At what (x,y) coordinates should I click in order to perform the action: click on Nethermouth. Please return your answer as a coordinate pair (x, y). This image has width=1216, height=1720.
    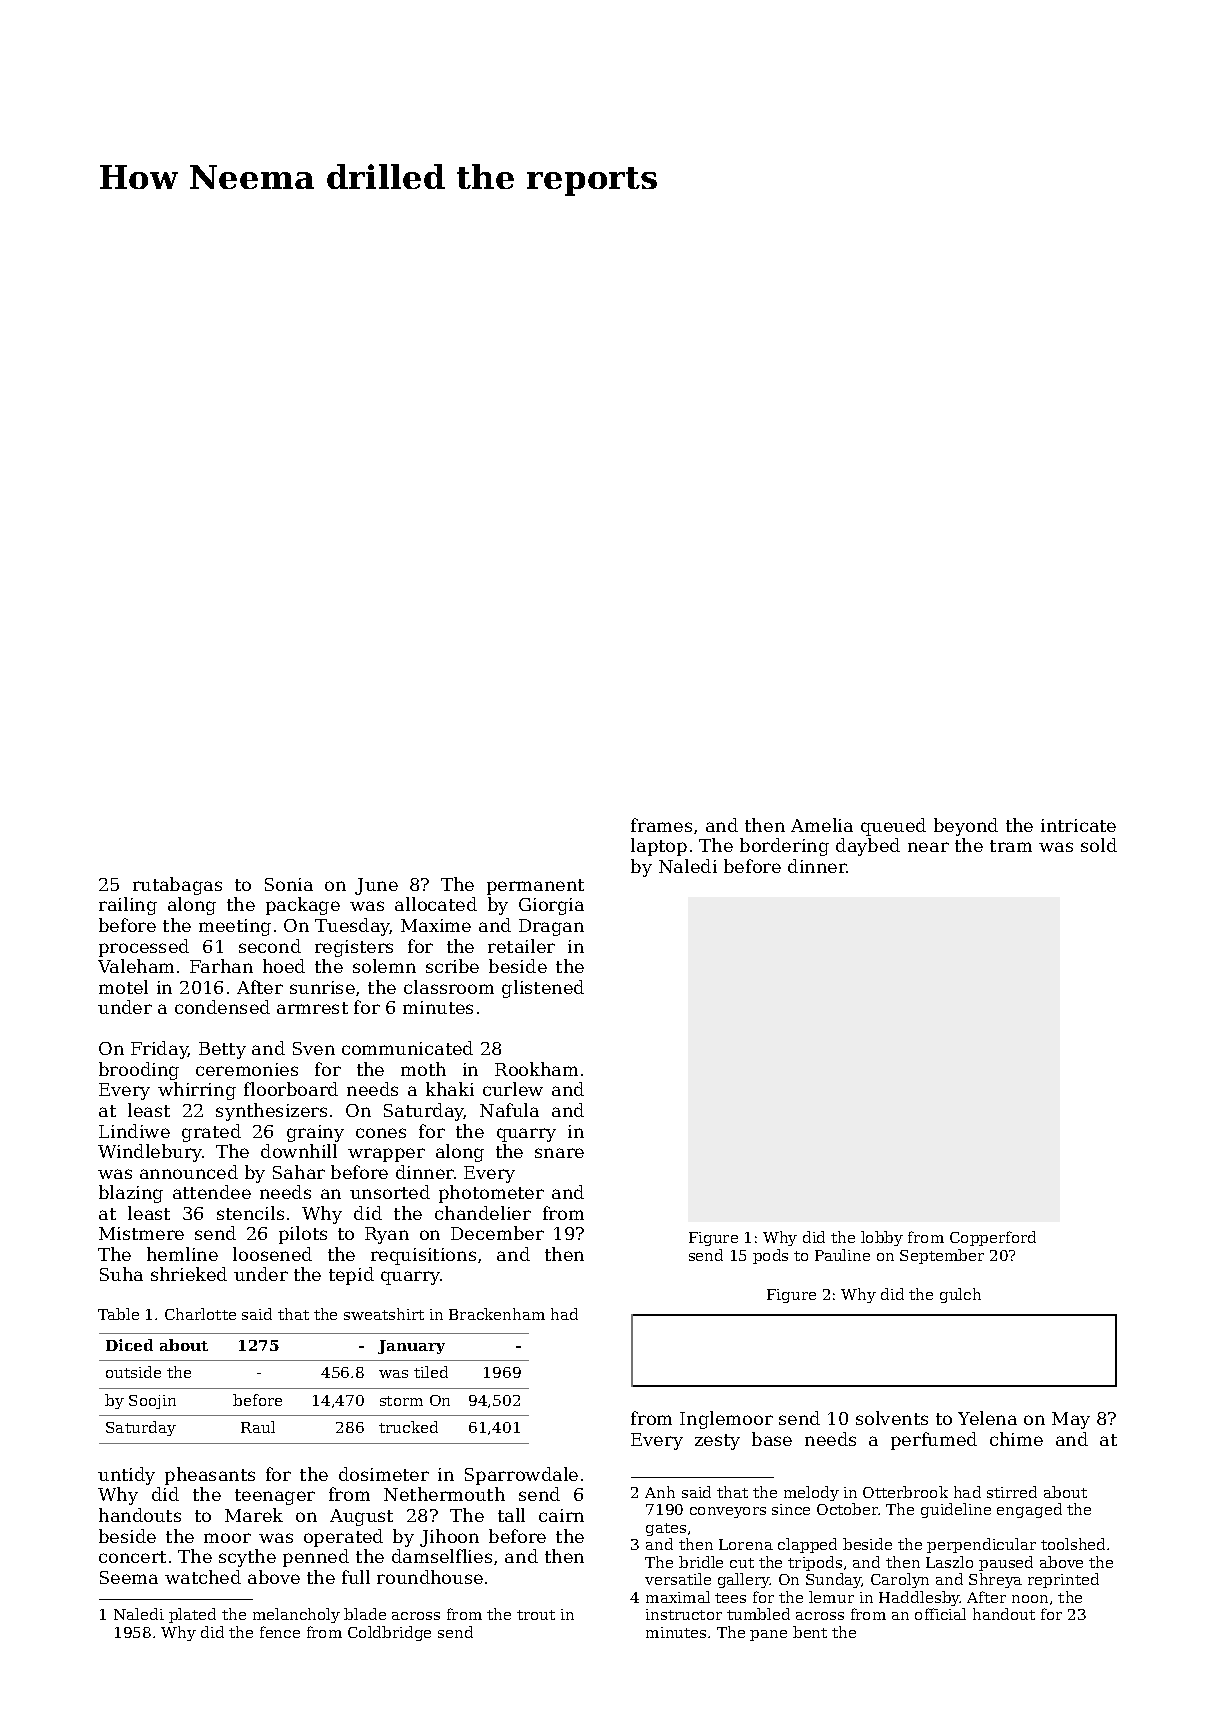
    Looking at the image, I should click on (444, 1494).
